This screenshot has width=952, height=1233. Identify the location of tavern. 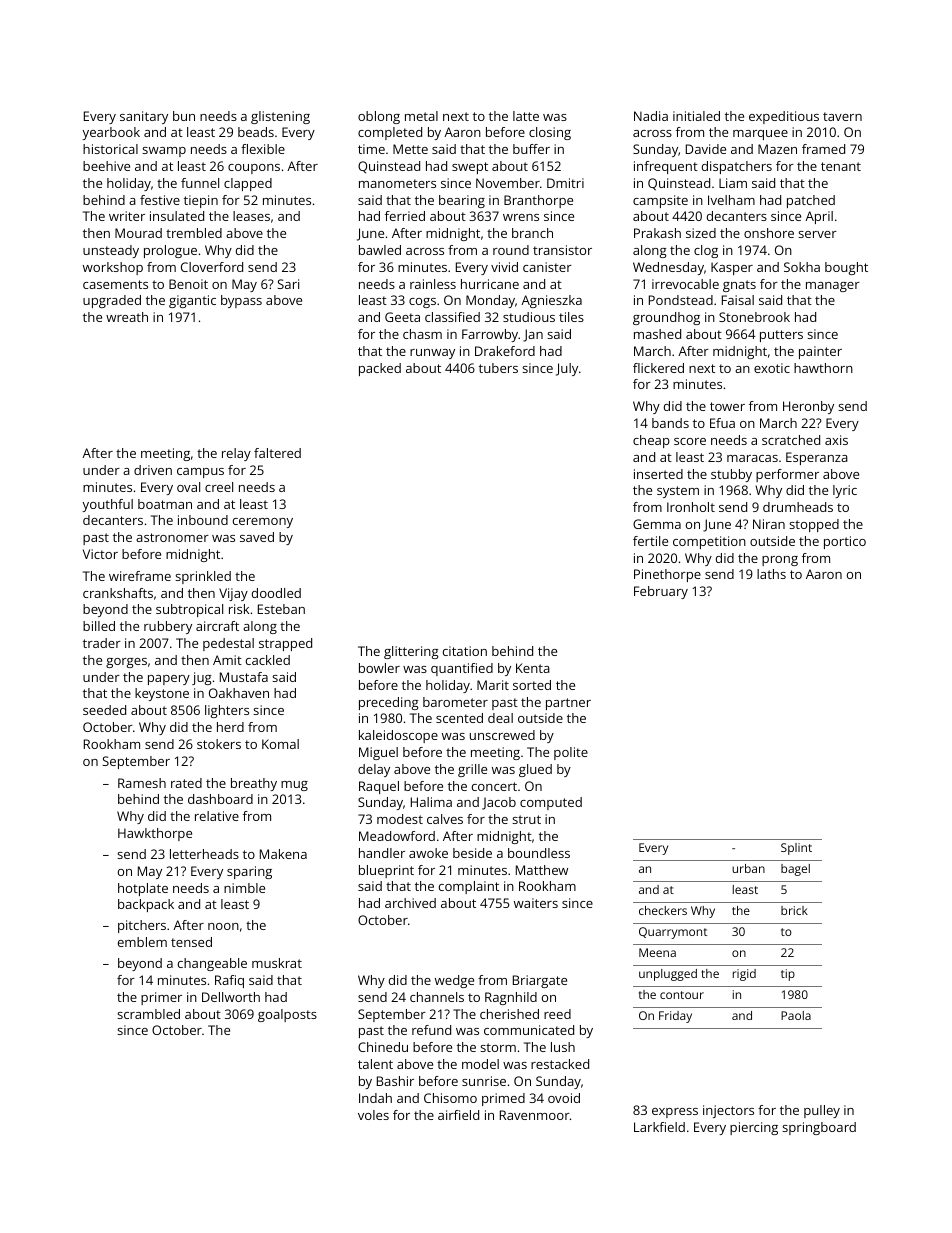
(842, 116).
